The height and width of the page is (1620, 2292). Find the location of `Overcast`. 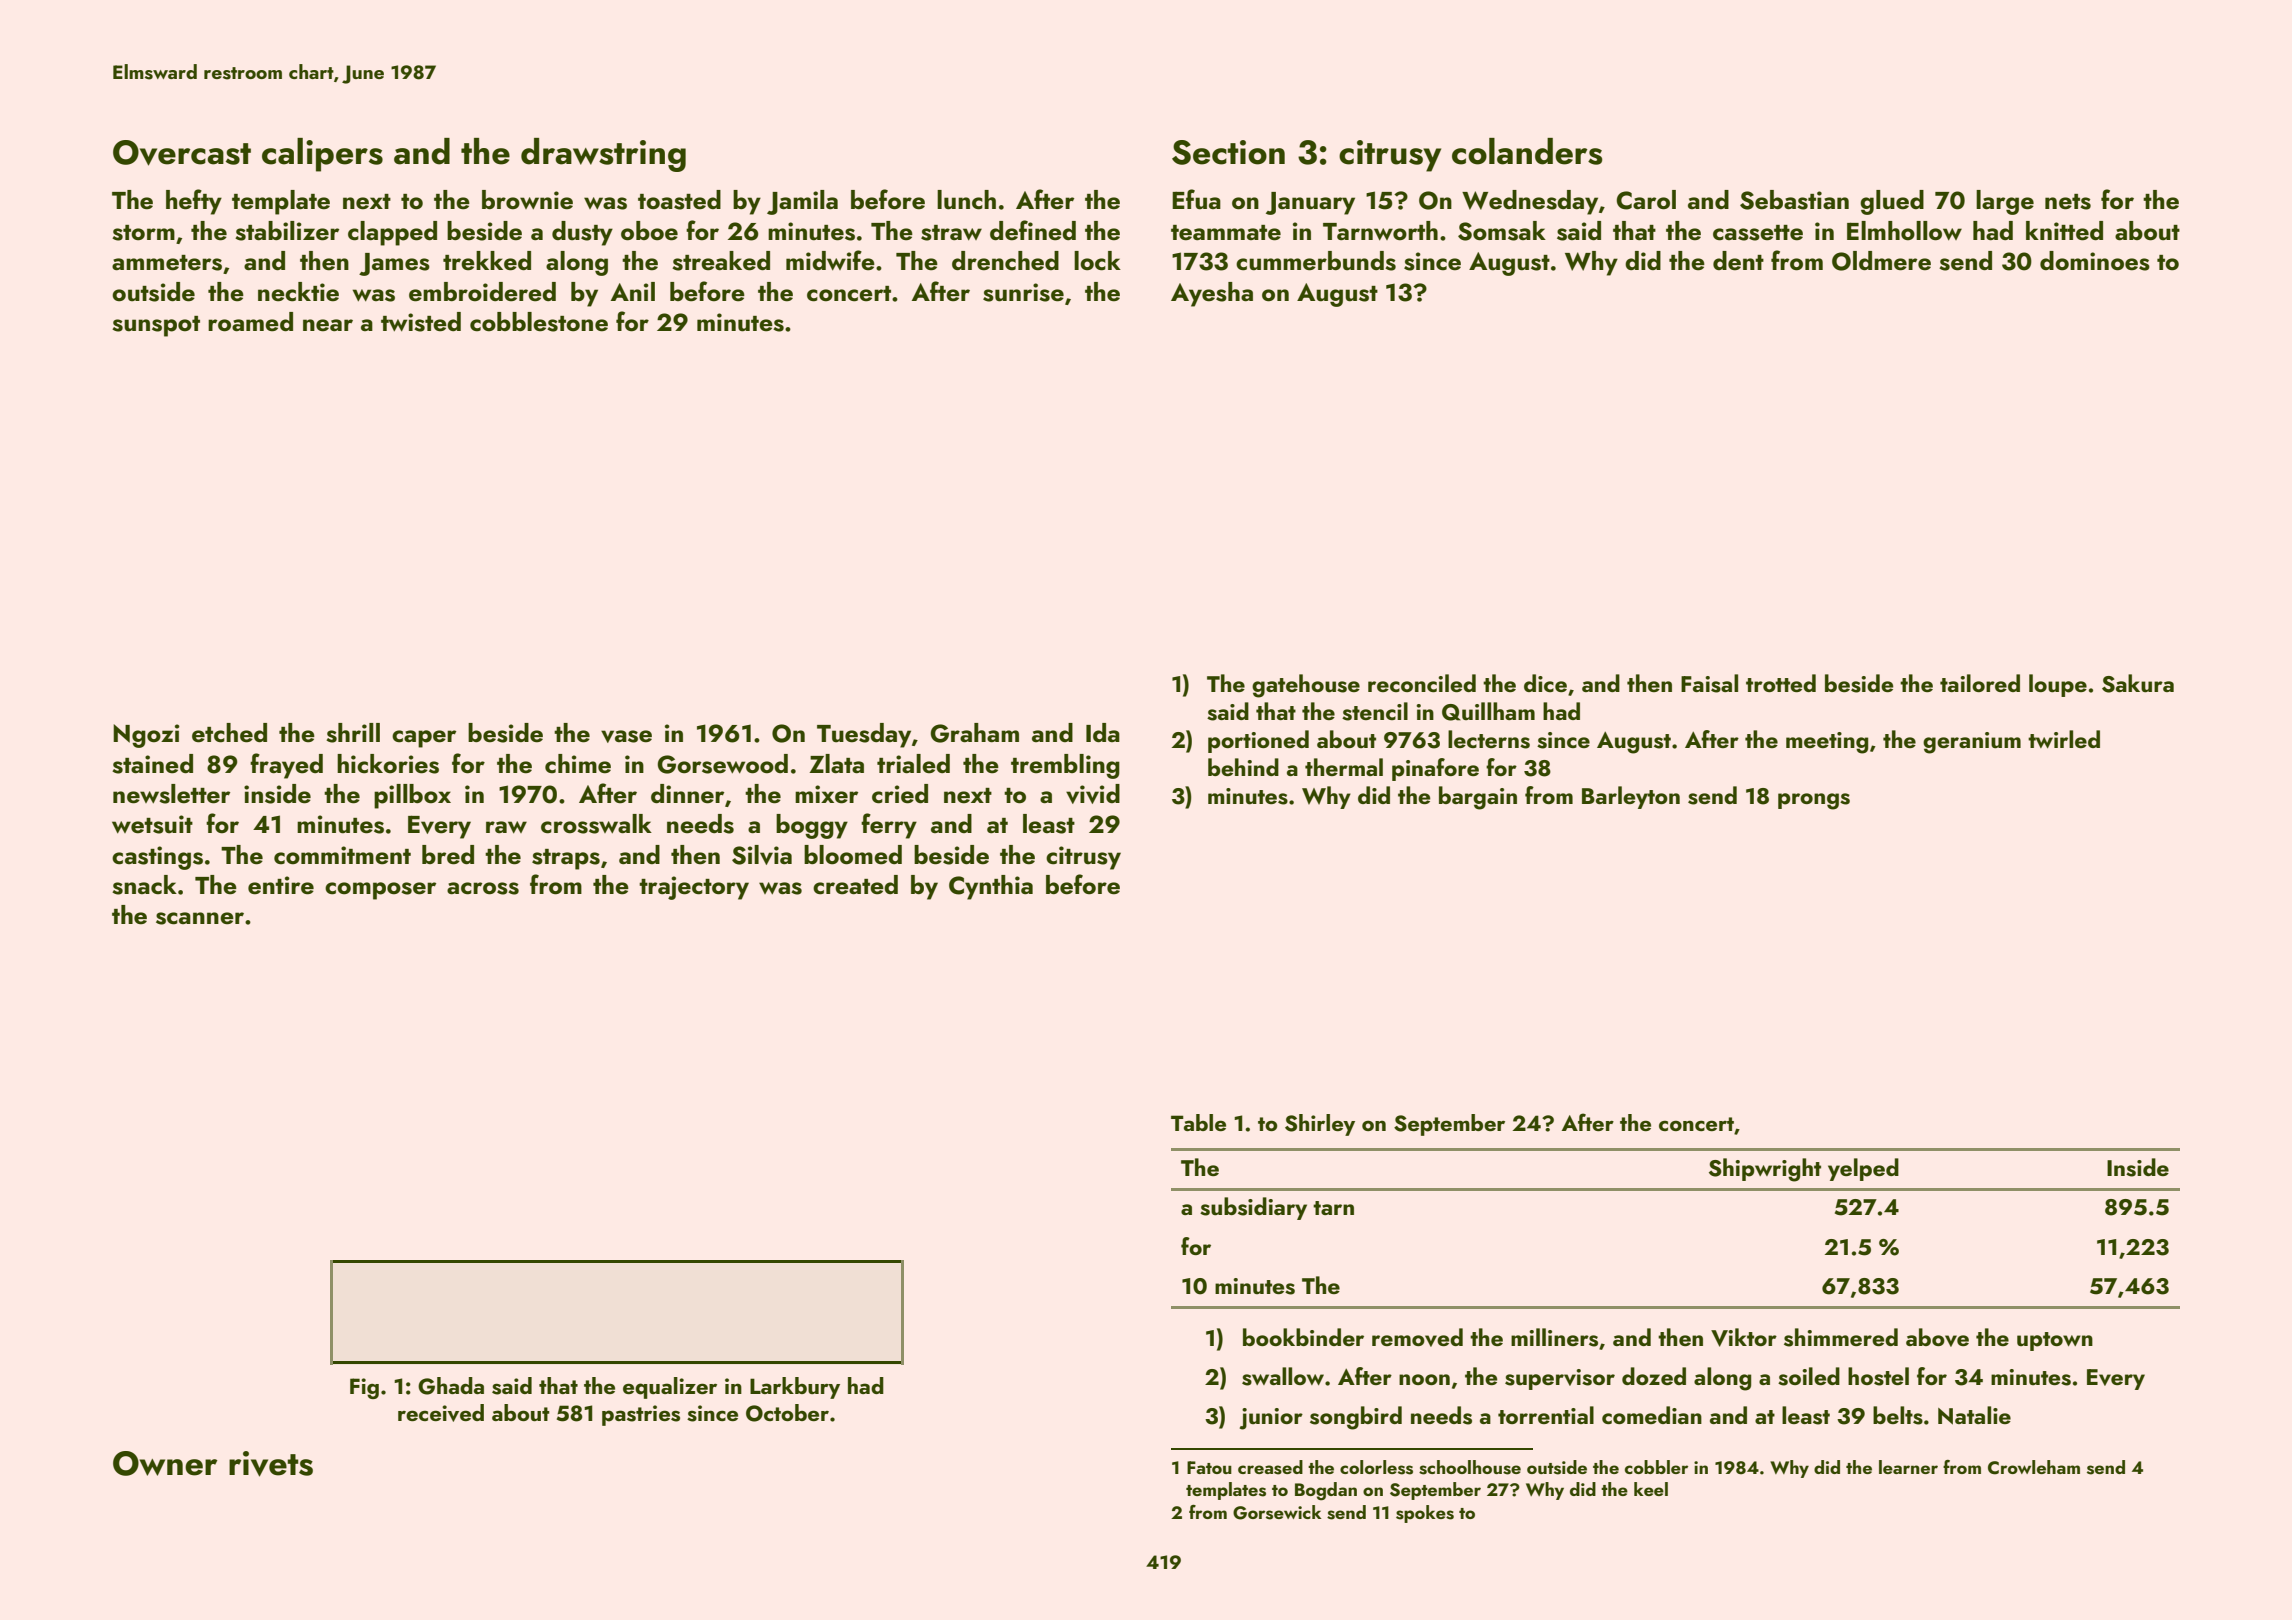

Overcast is located at coordinates (182, 153).
